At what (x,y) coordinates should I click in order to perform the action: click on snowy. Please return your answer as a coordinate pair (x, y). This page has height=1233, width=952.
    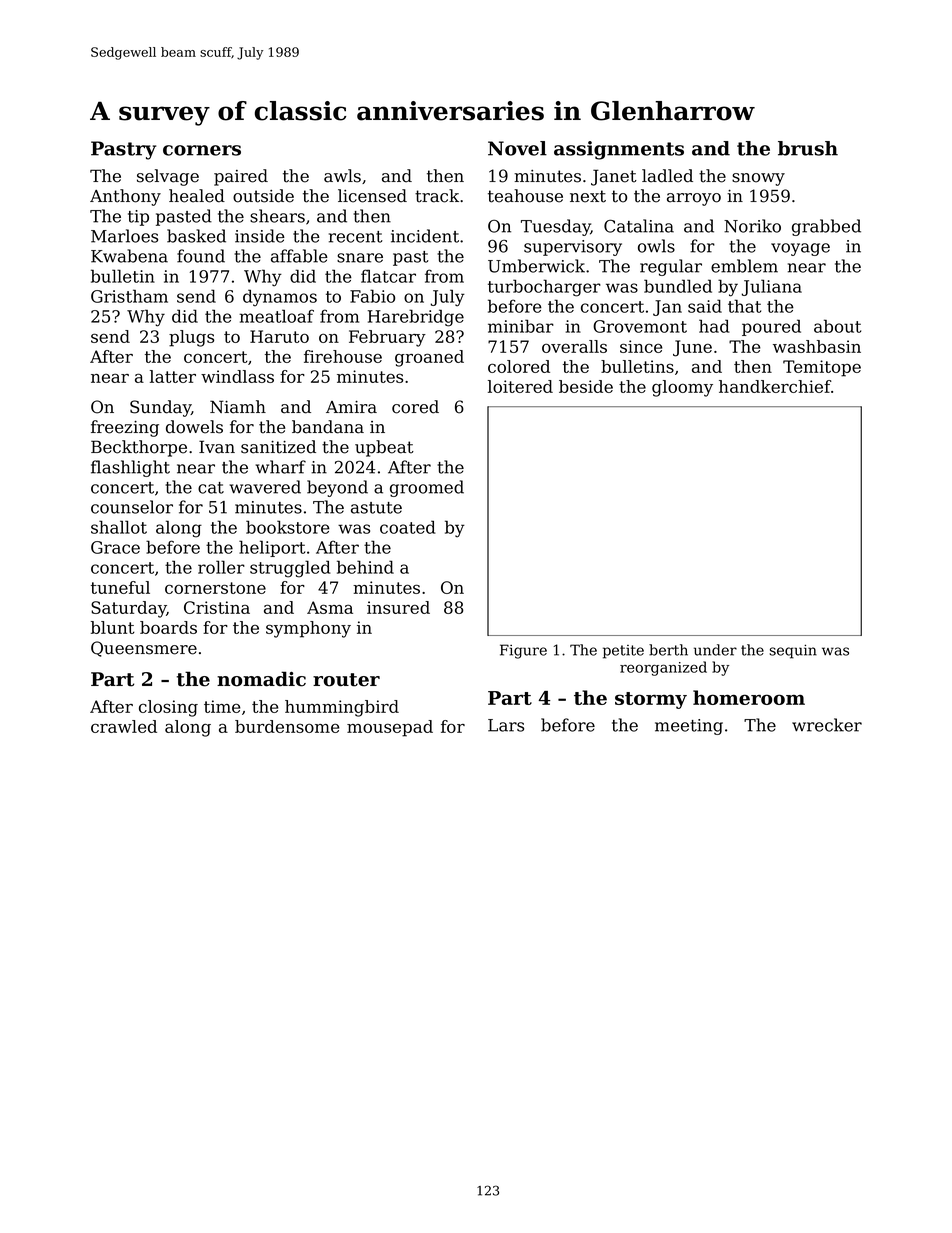
    Looking at the image, I should click on (758, 179).
